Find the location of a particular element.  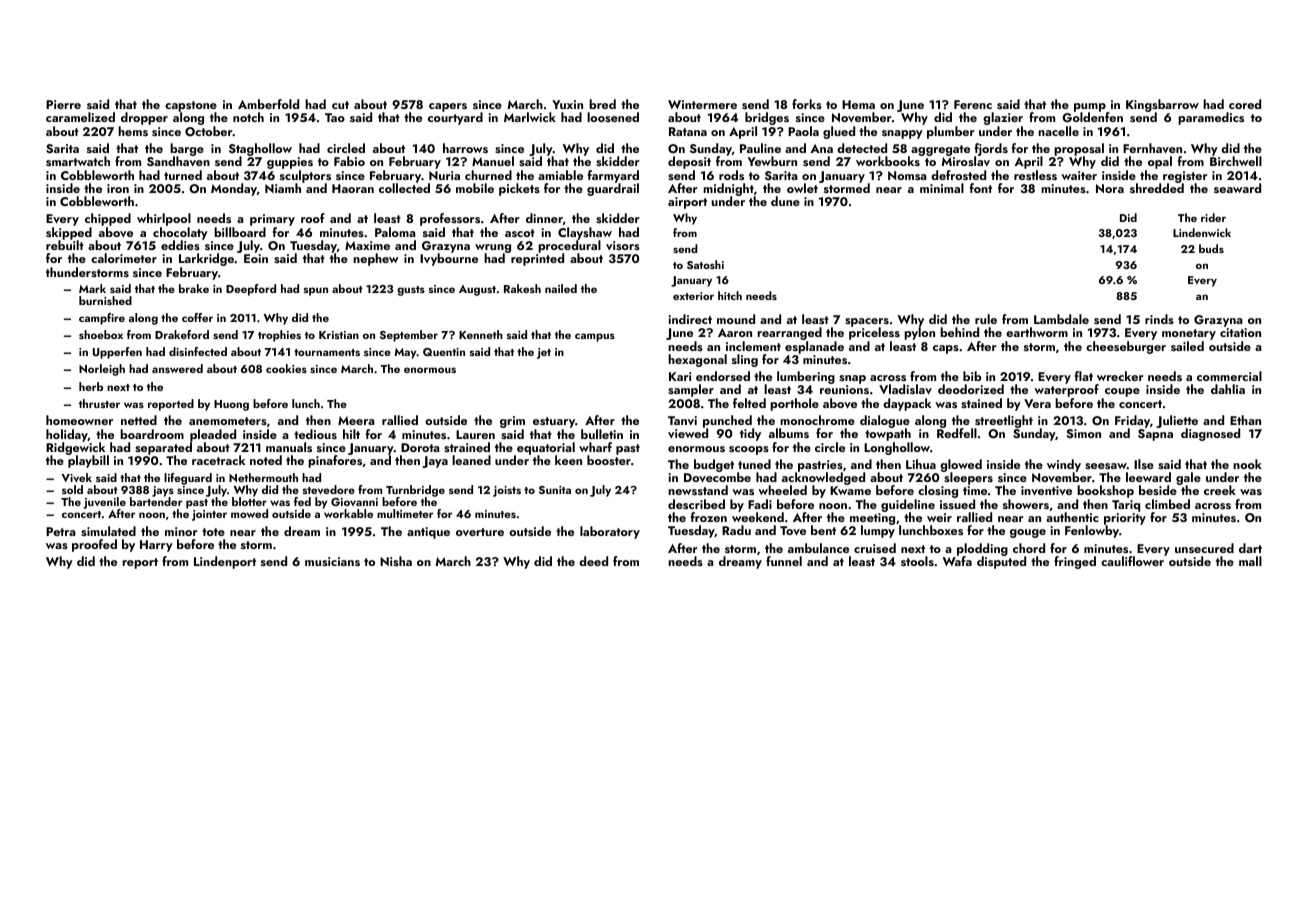

Lambdale is located at coordinates (1061, 319).
